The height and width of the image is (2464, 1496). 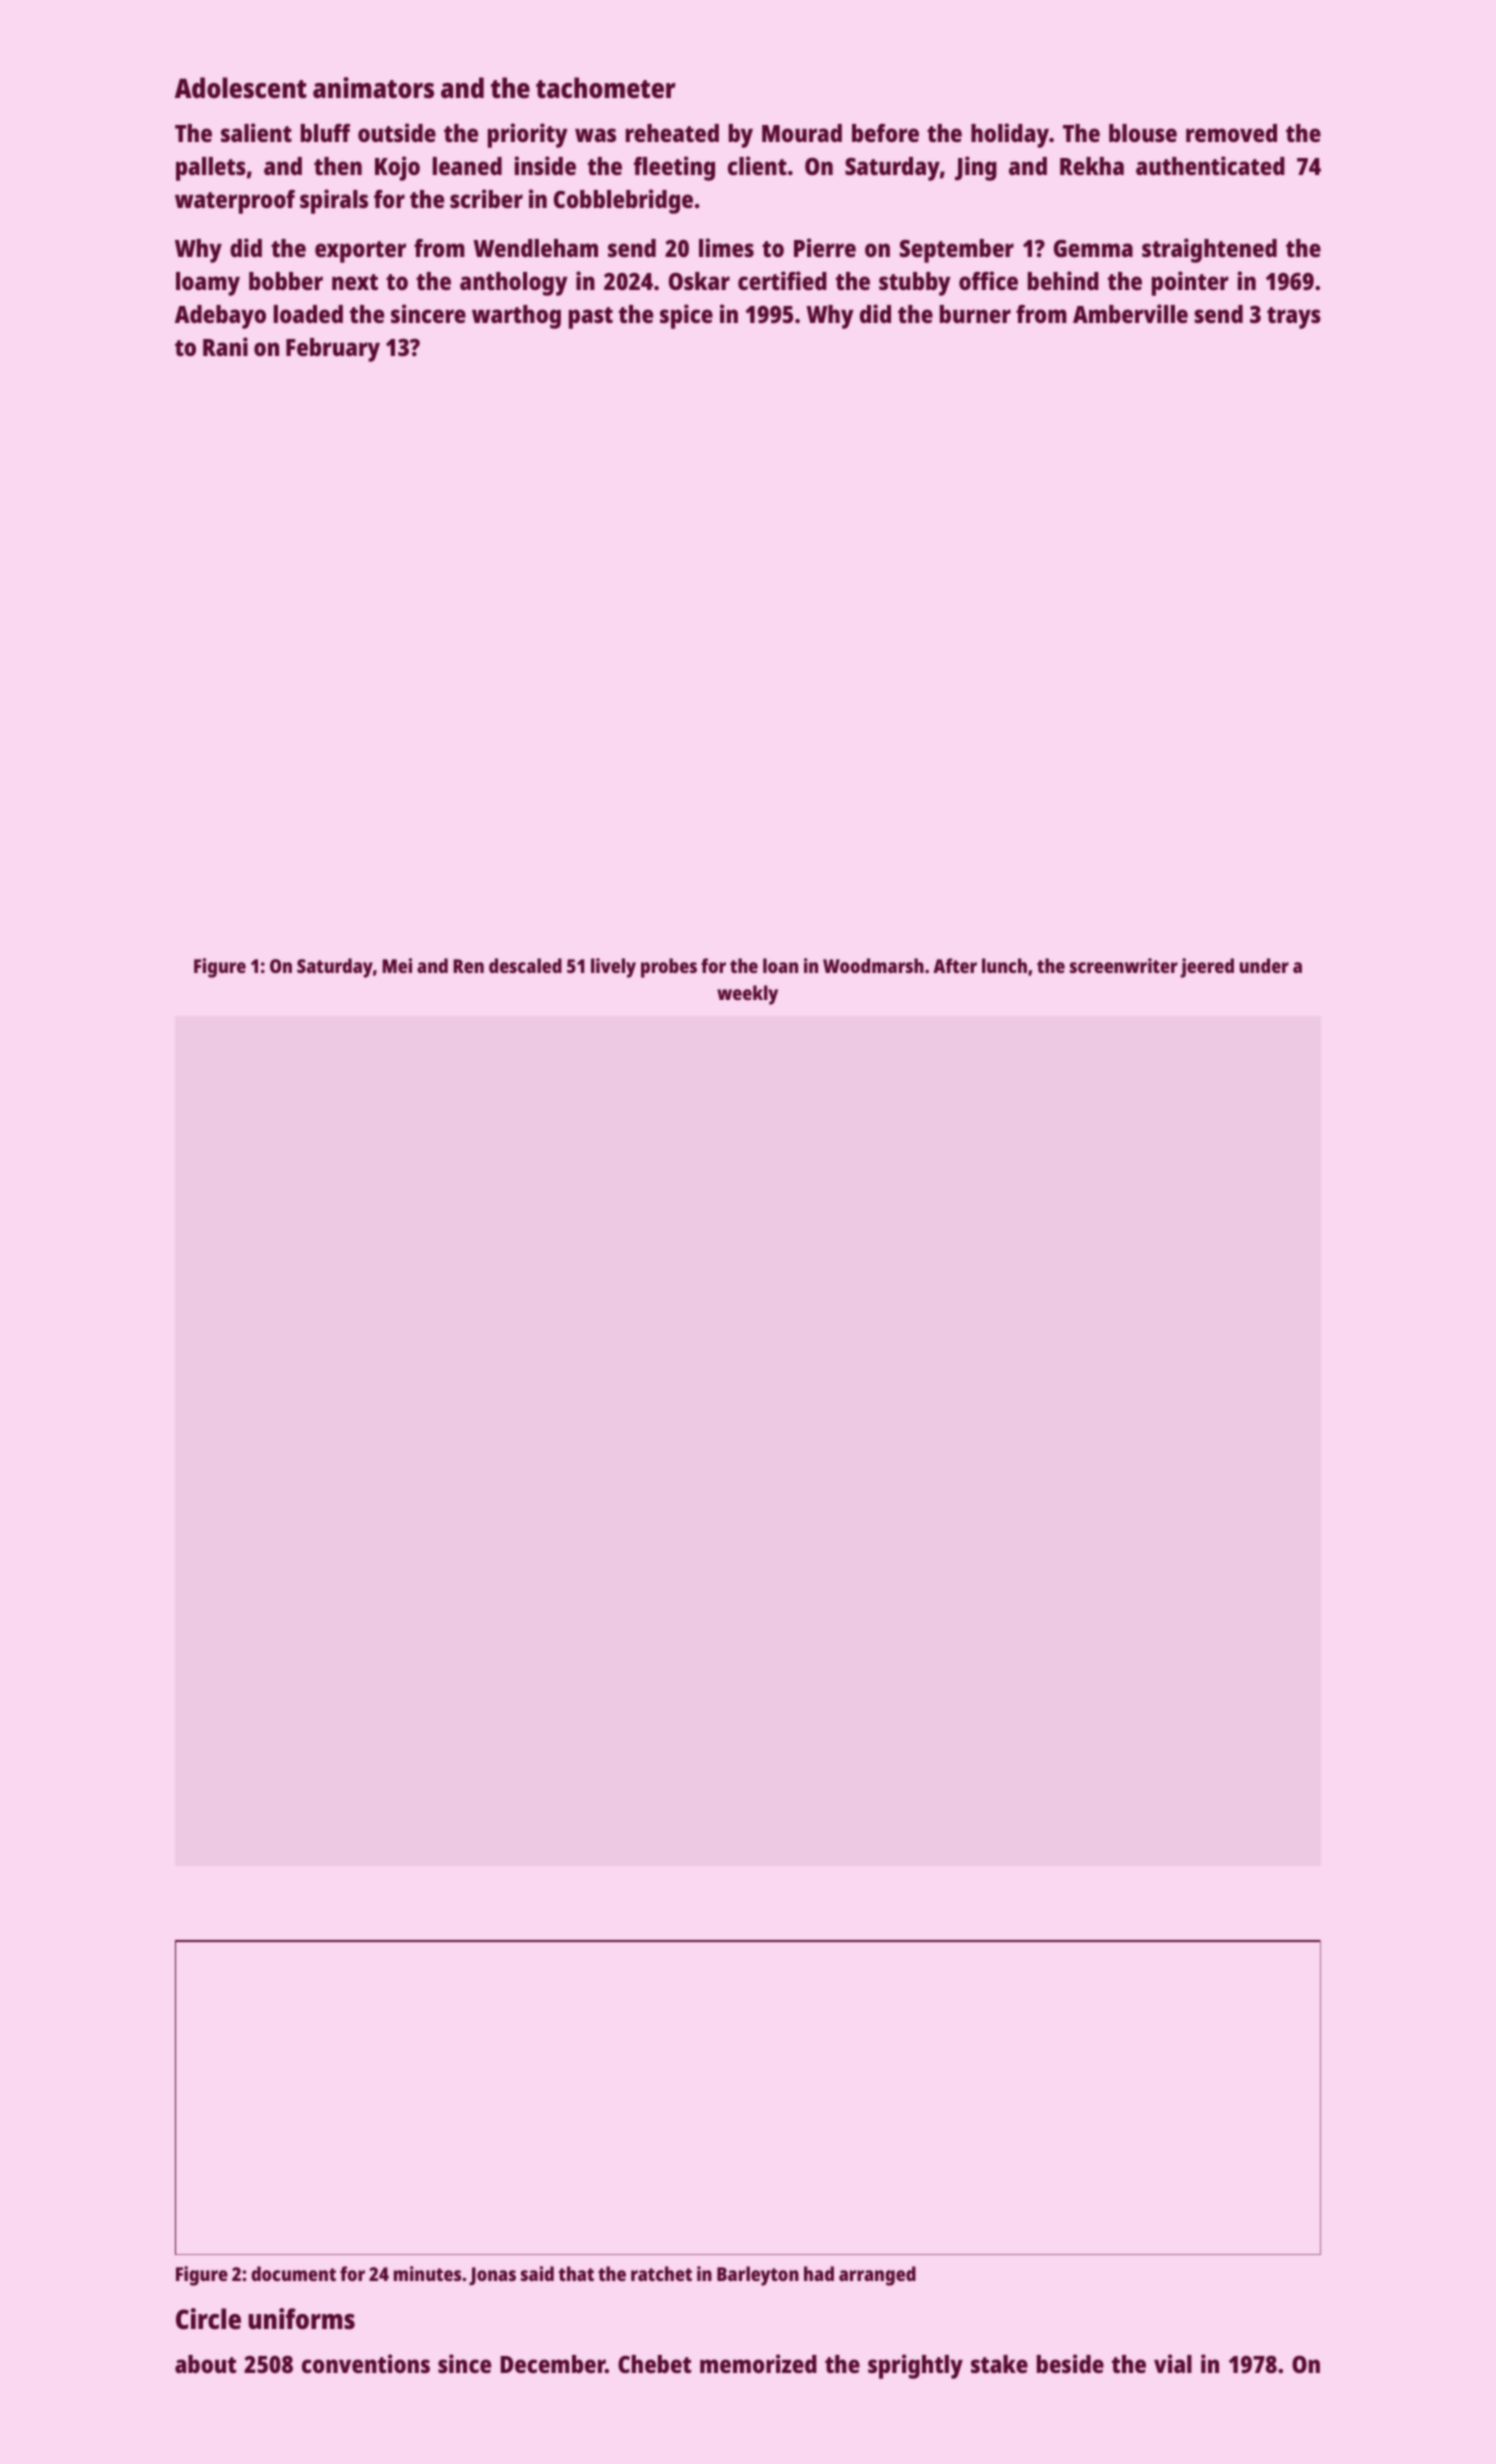 I want to click on document, so click(x=293, y=2273).
